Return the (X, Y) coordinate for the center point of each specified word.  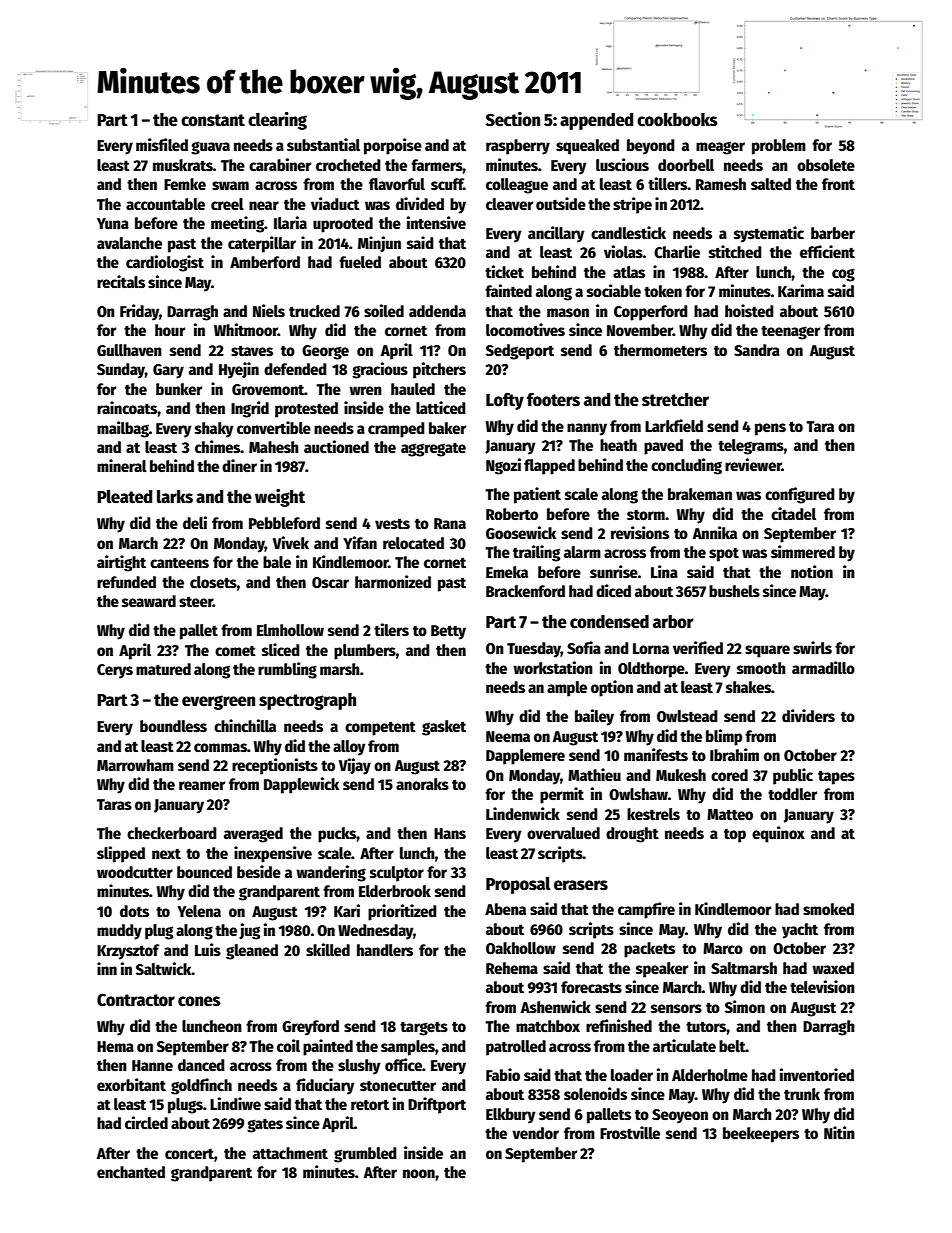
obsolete (826, 165)
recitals (121, 282)
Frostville (630, 1133)
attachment (290, 1153)
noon (419, 1174)
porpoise (393, 146)
